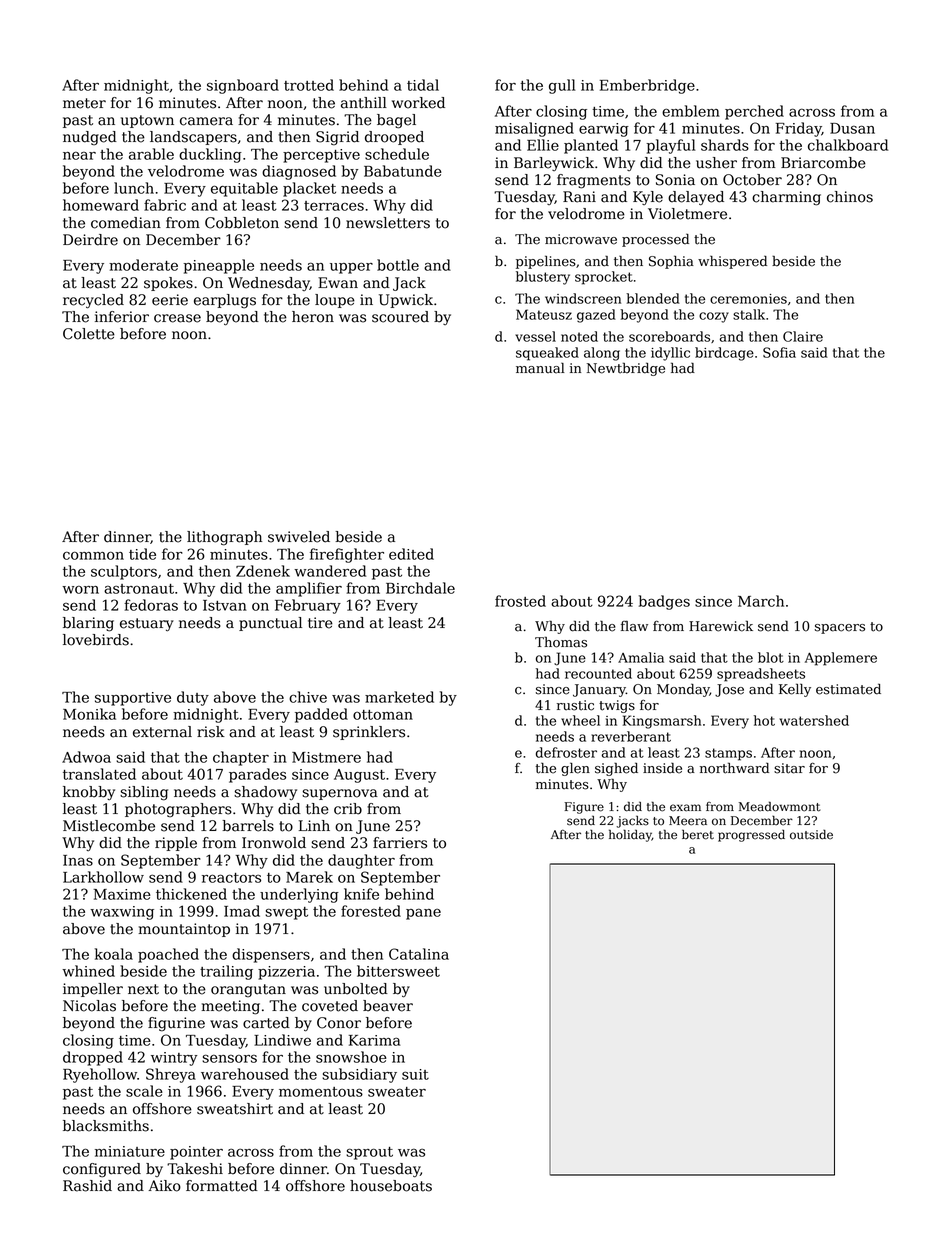  I want to click on farriers, so click(400, 843).
